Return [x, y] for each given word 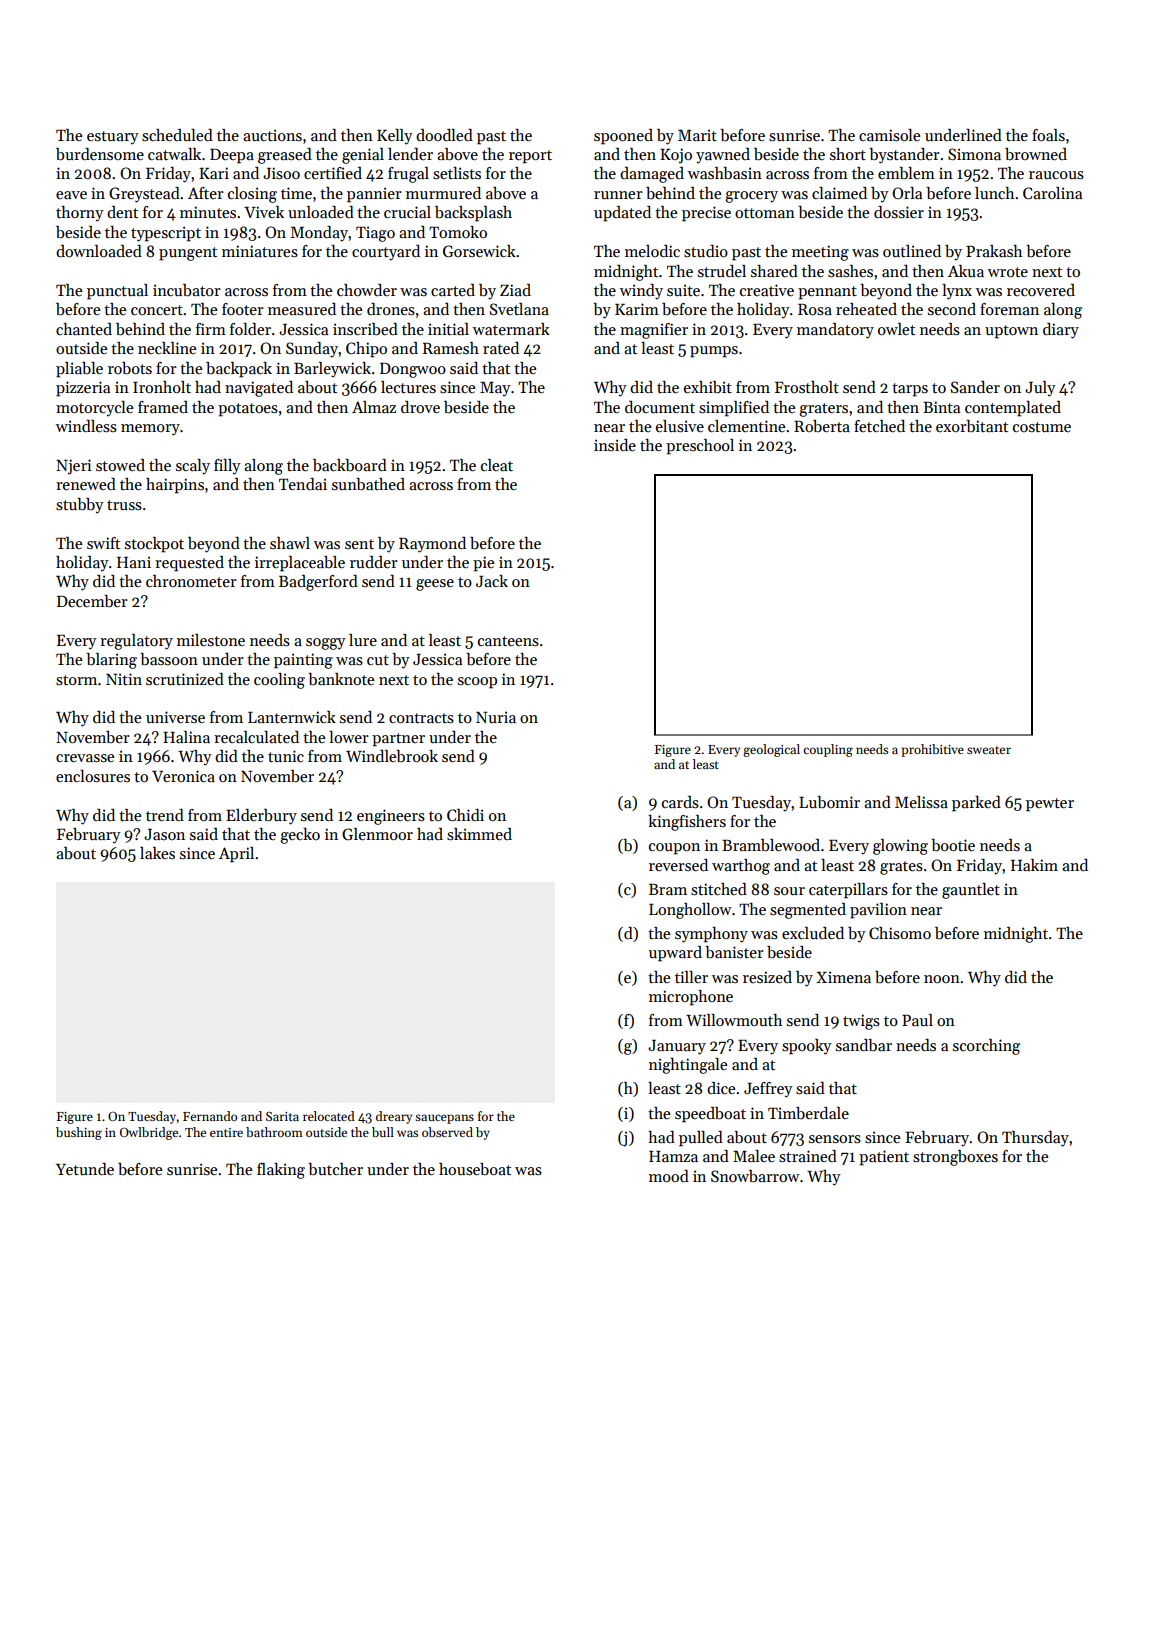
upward [675, 954]
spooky [807, 1047]
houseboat [475, 1169]
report [530, 157]
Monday [320, 234]
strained [808, 1156]
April [236, 855]
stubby [80, 506]
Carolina [1052, 193]
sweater [989, 750]
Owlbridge [149, 1133]
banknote [341, 679]
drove [420, 407]
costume [1042, 427]
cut [378, 660]
